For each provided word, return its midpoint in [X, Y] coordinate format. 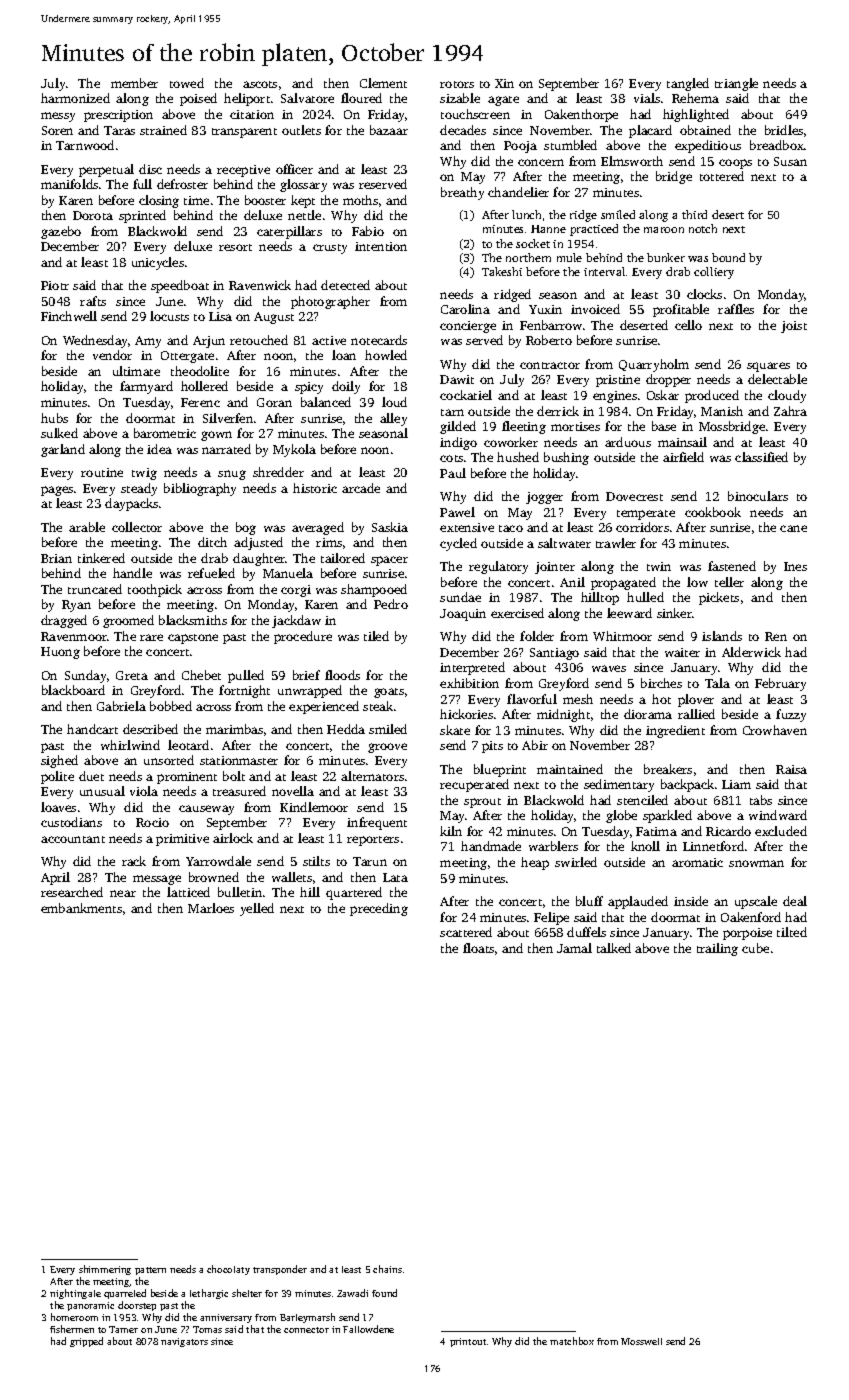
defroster [182, 184]
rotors [457, 84]
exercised [517, 613]
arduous [628, 442]
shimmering [105, 1270]
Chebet [201, 675]
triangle [736, 84]
